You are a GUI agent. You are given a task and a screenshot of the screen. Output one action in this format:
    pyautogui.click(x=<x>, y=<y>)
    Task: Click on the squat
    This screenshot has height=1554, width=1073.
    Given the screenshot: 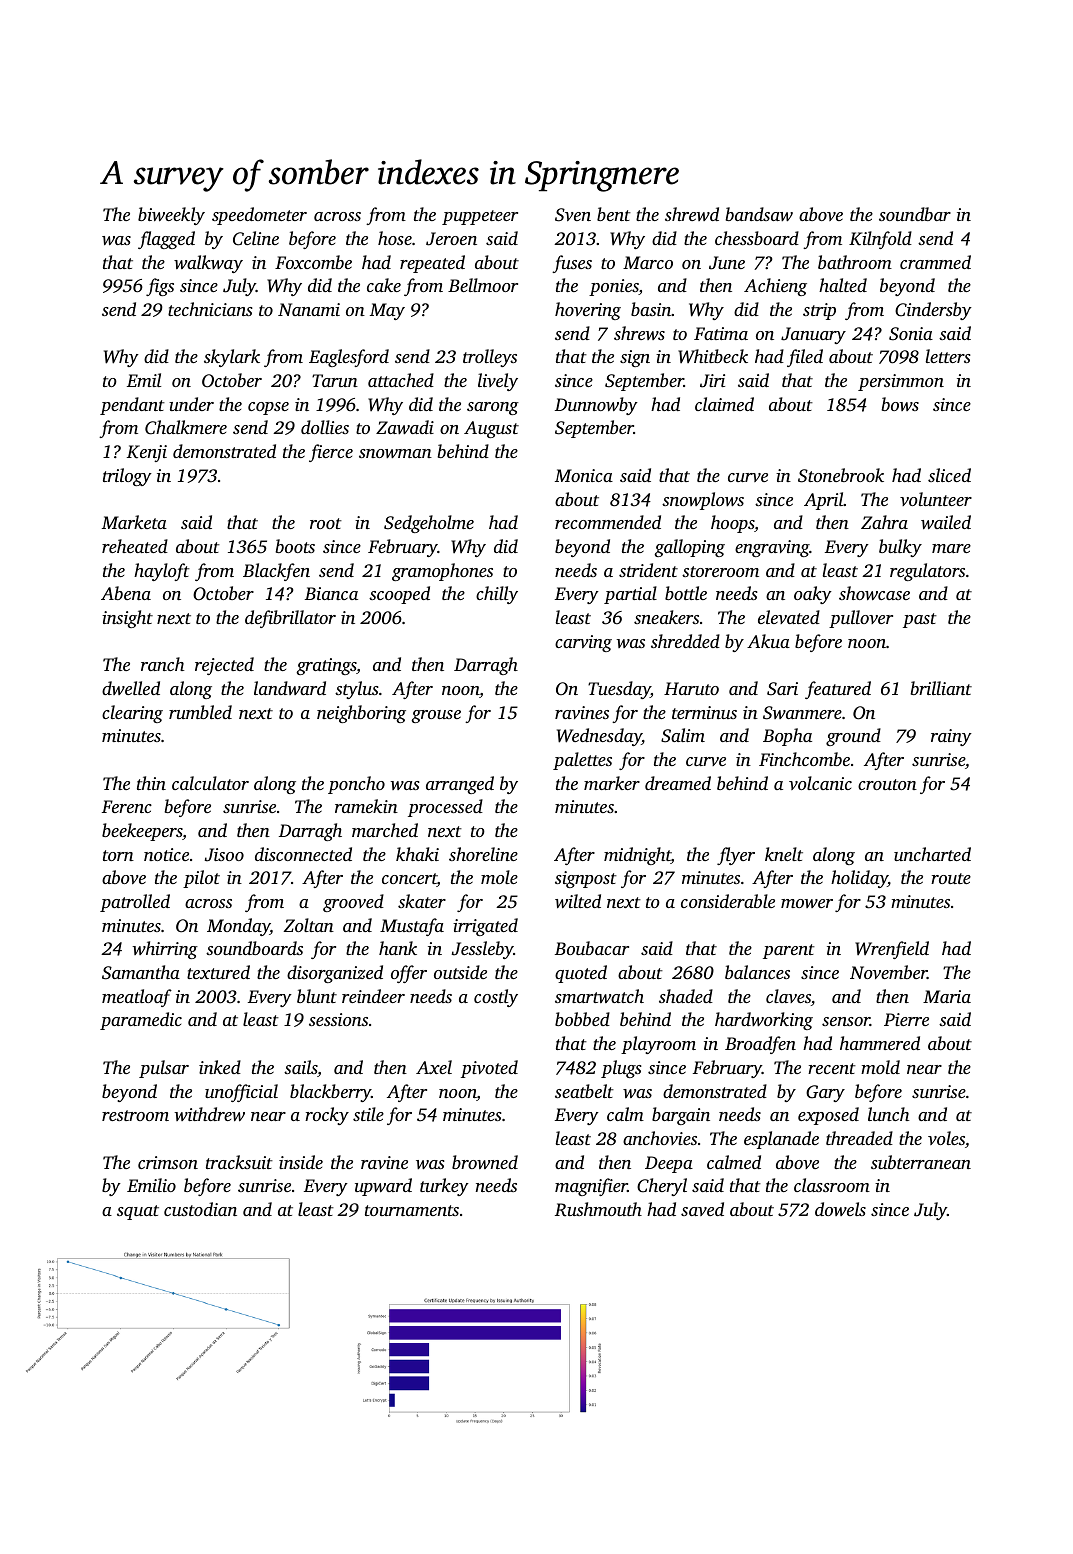 What is the action you would take?
    pyautogui.click(x=138, y=1212)
